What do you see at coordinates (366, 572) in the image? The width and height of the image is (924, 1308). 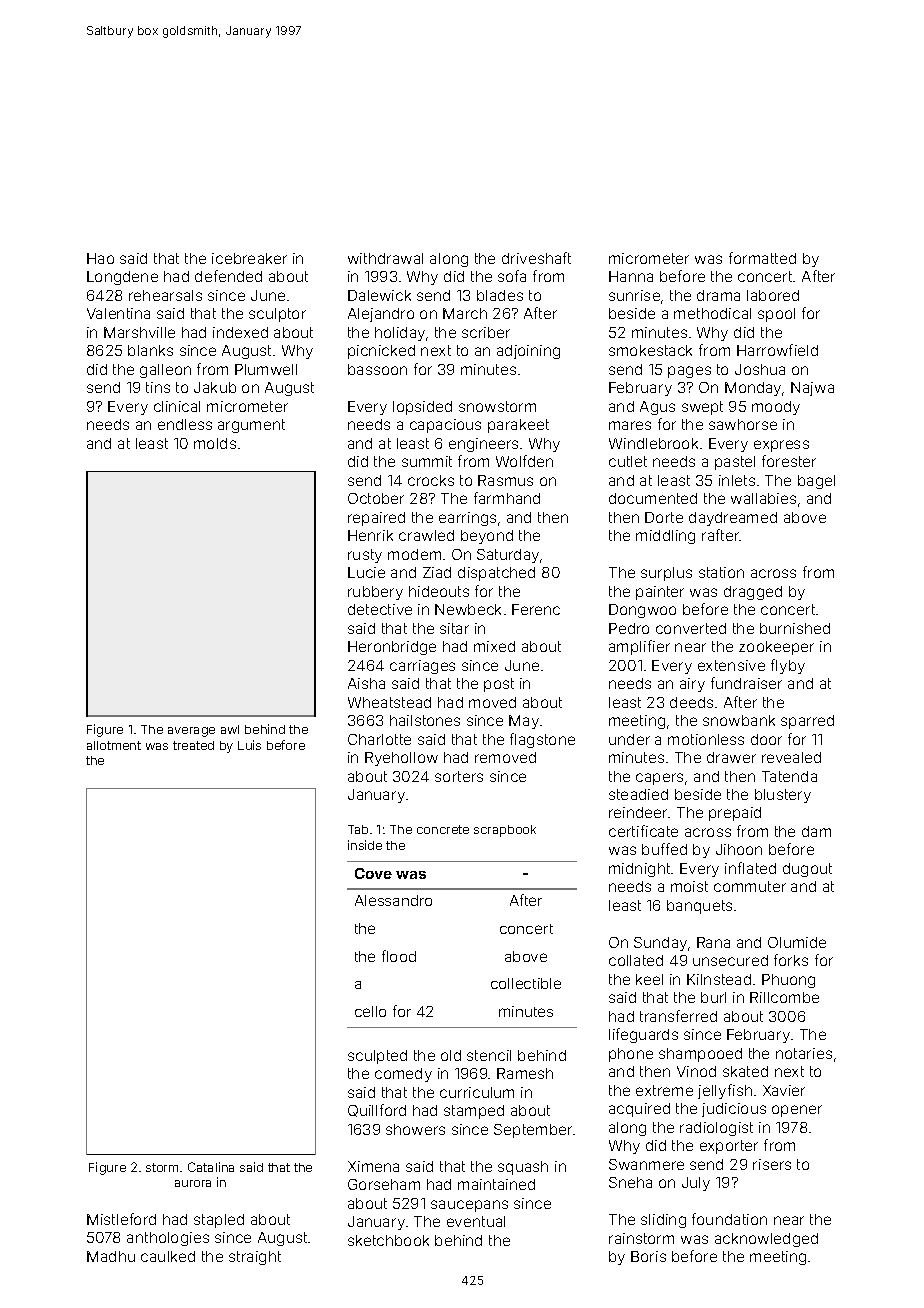 I see `Lucie` at bounding box center [366, 572].
